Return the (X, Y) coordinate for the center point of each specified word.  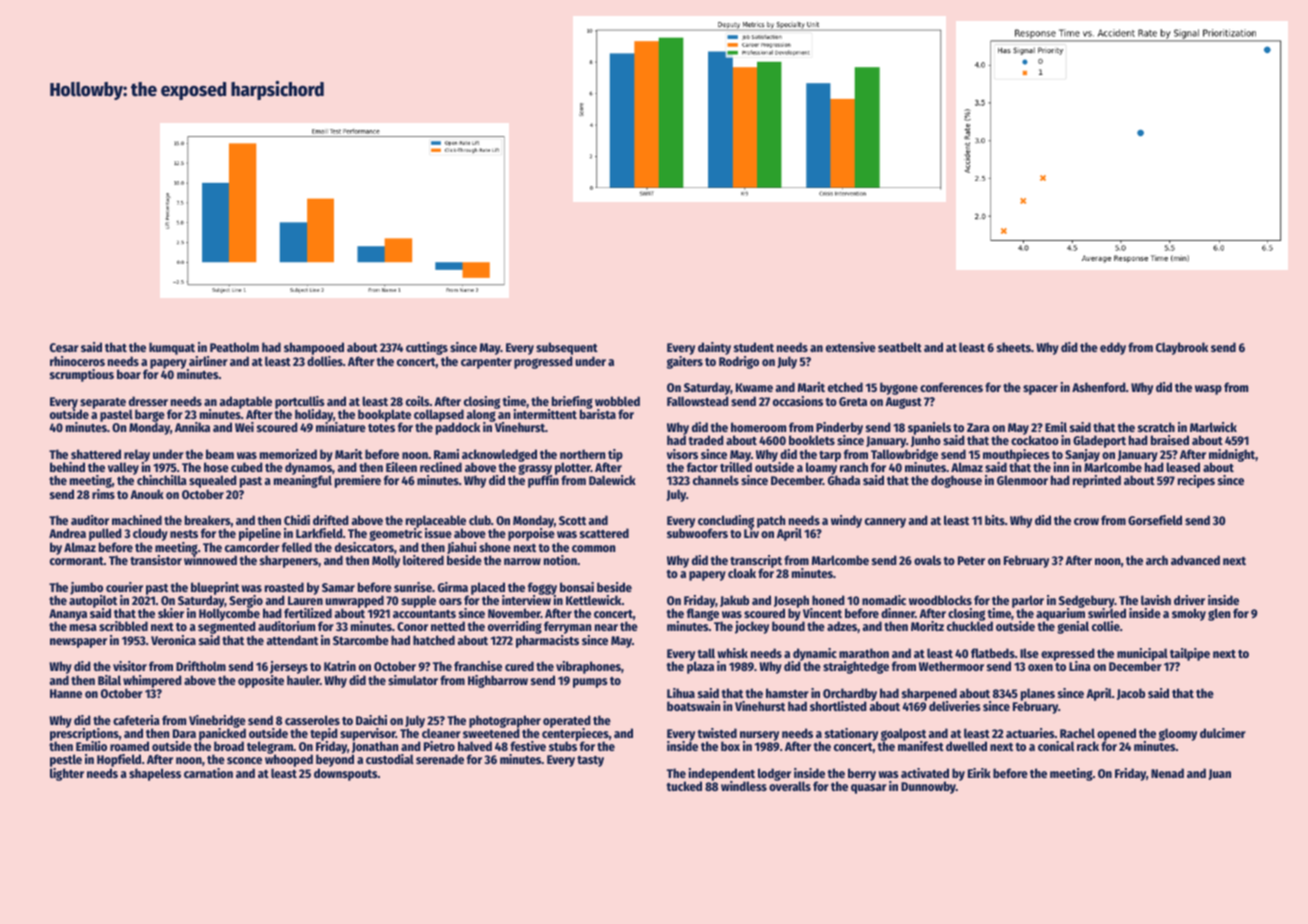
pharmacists (547, 641)
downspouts (346, 774)
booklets (812, 440)
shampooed (314, 348)
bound (788, 626)
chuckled (970, 626)
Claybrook (1182, 348)
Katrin (340, 666)
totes (381, 428)
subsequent (567, 348)
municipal (1142, 655)
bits (995, 520)
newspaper (78, 643)
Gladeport (1099, 441)
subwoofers (697, 533)
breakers (208, 520)
